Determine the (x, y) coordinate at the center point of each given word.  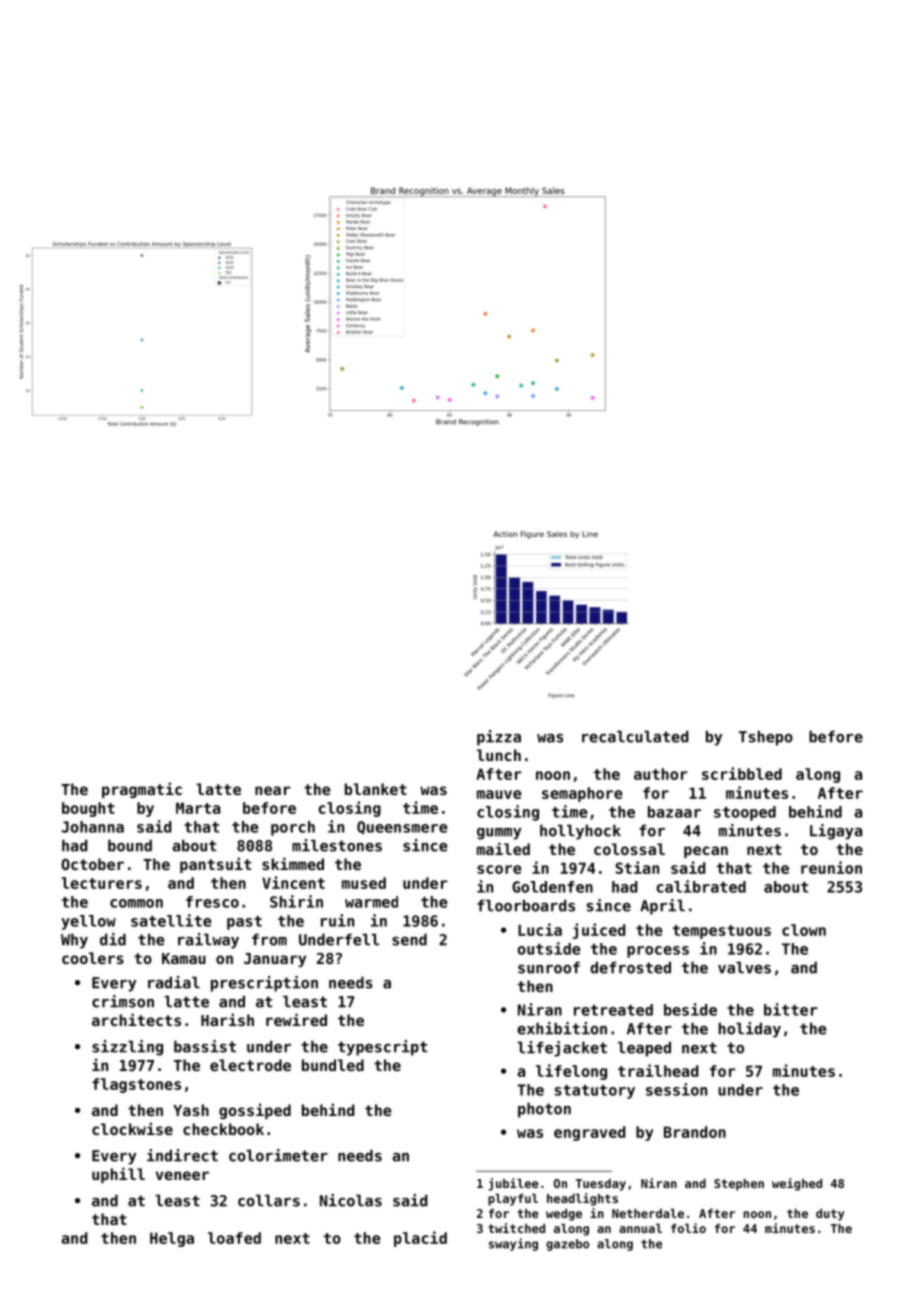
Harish (227, 1019)
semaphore (582, 794)
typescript (382, 1048)
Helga (172, 1239)
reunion (831, 867)
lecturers (101, 883)
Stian (637, 867)
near (273, 790)
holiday (750, 1030)
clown (804, 930)
